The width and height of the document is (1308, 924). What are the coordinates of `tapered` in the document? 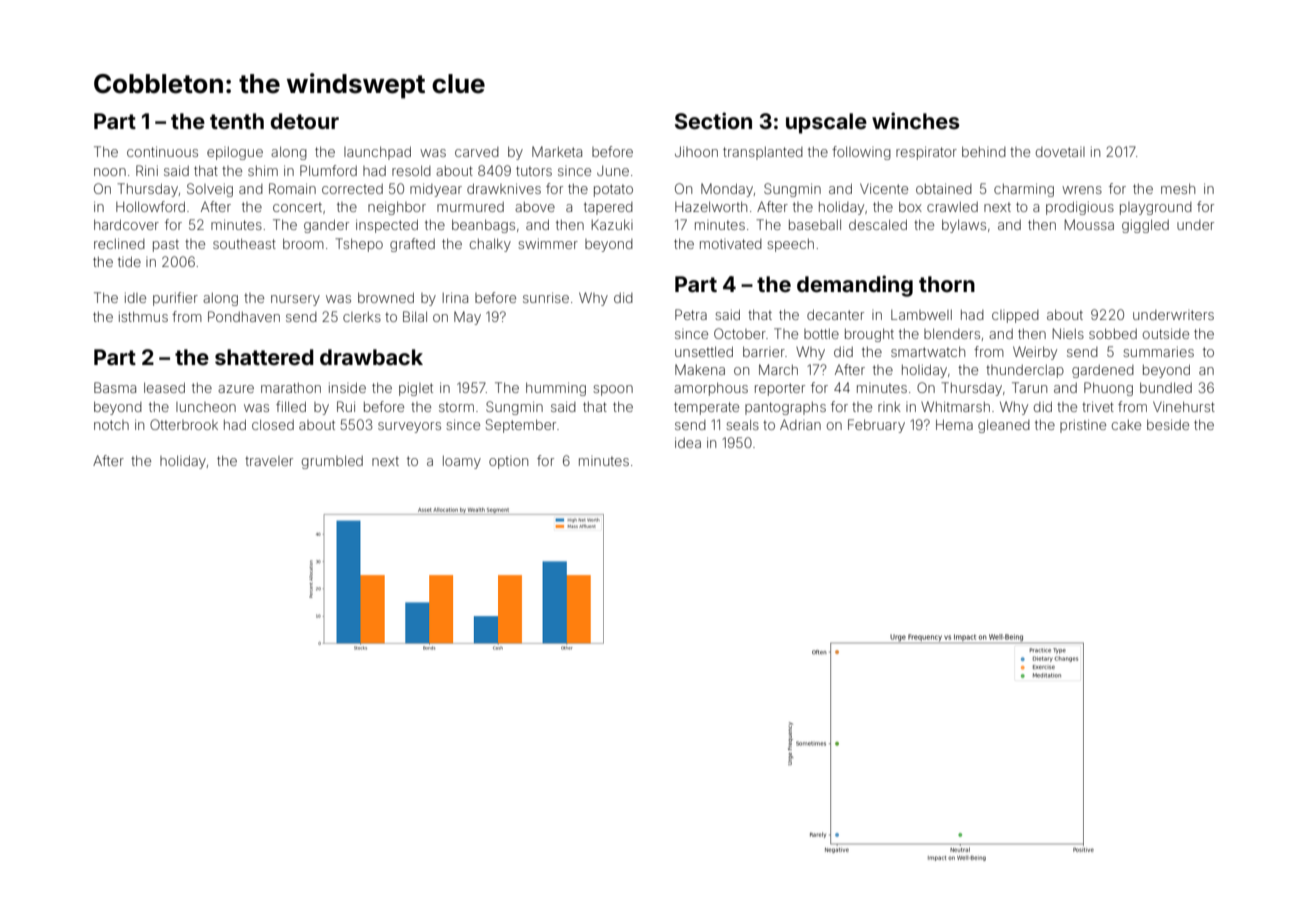 It's located at (608, 208).
